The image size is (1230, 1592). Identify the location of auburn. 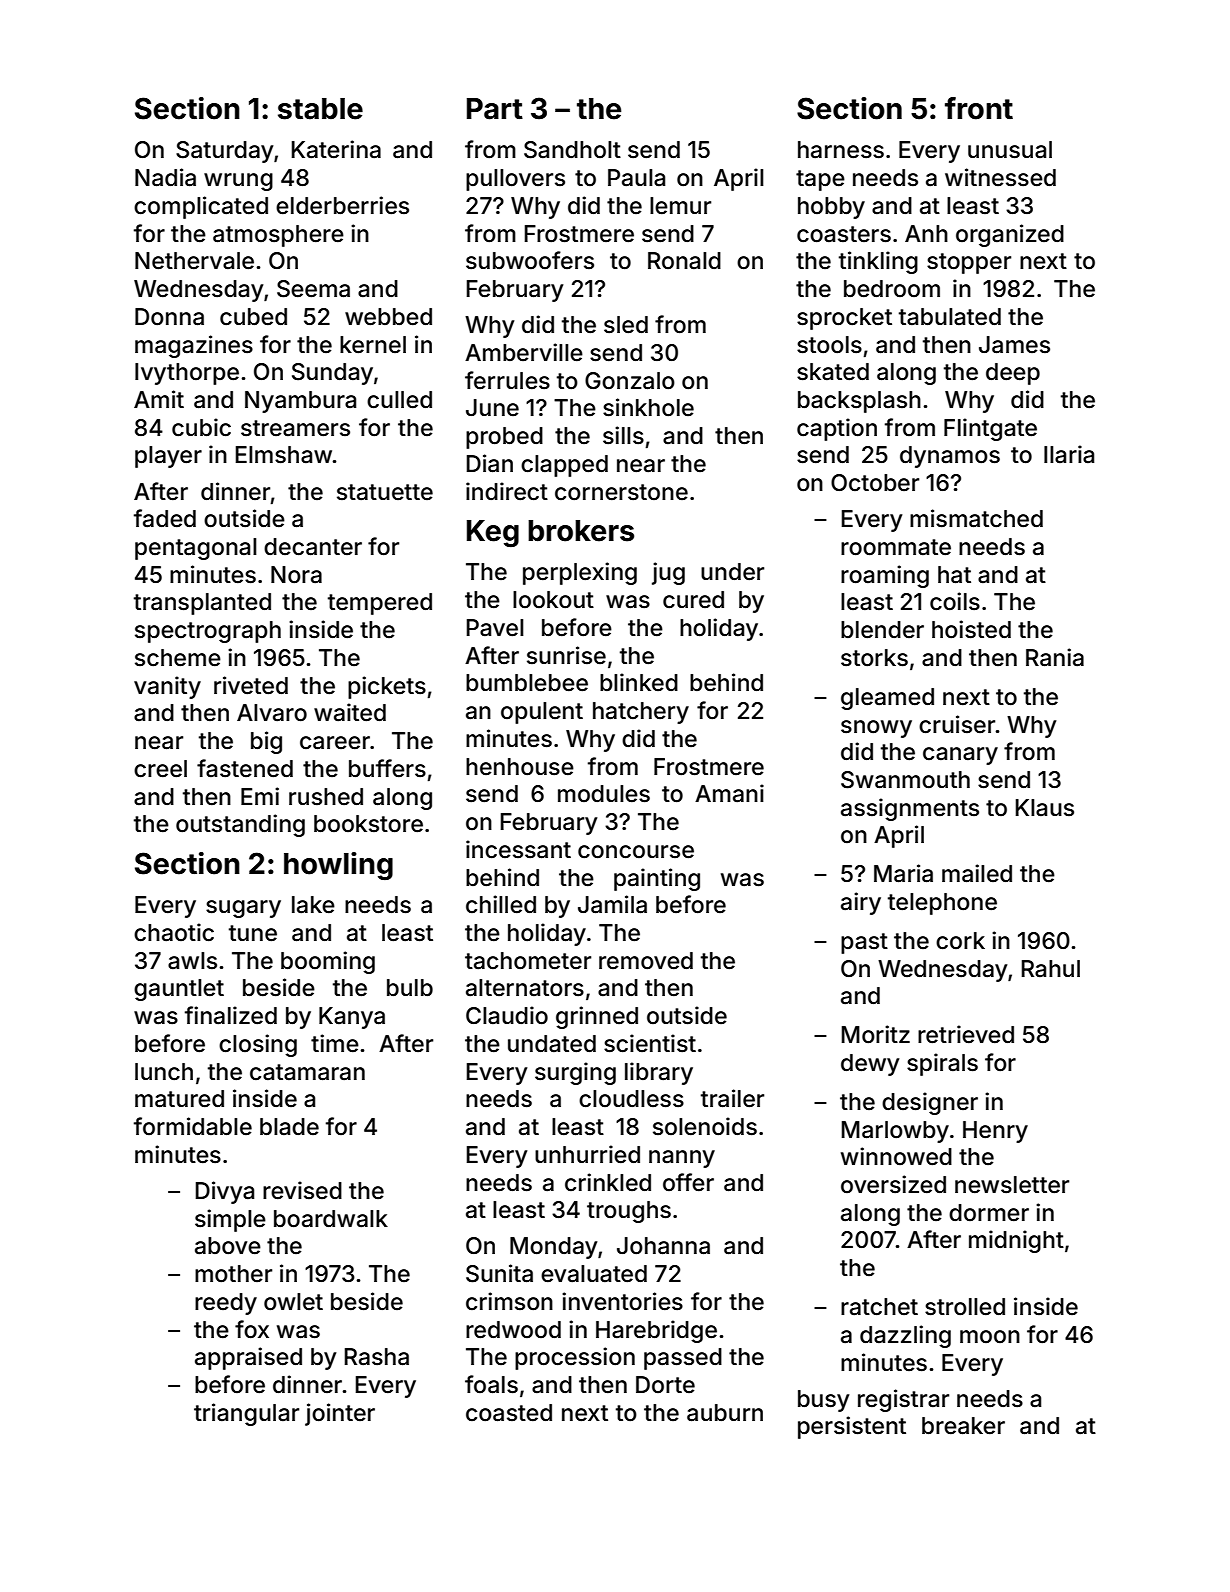
(725, 1413).
